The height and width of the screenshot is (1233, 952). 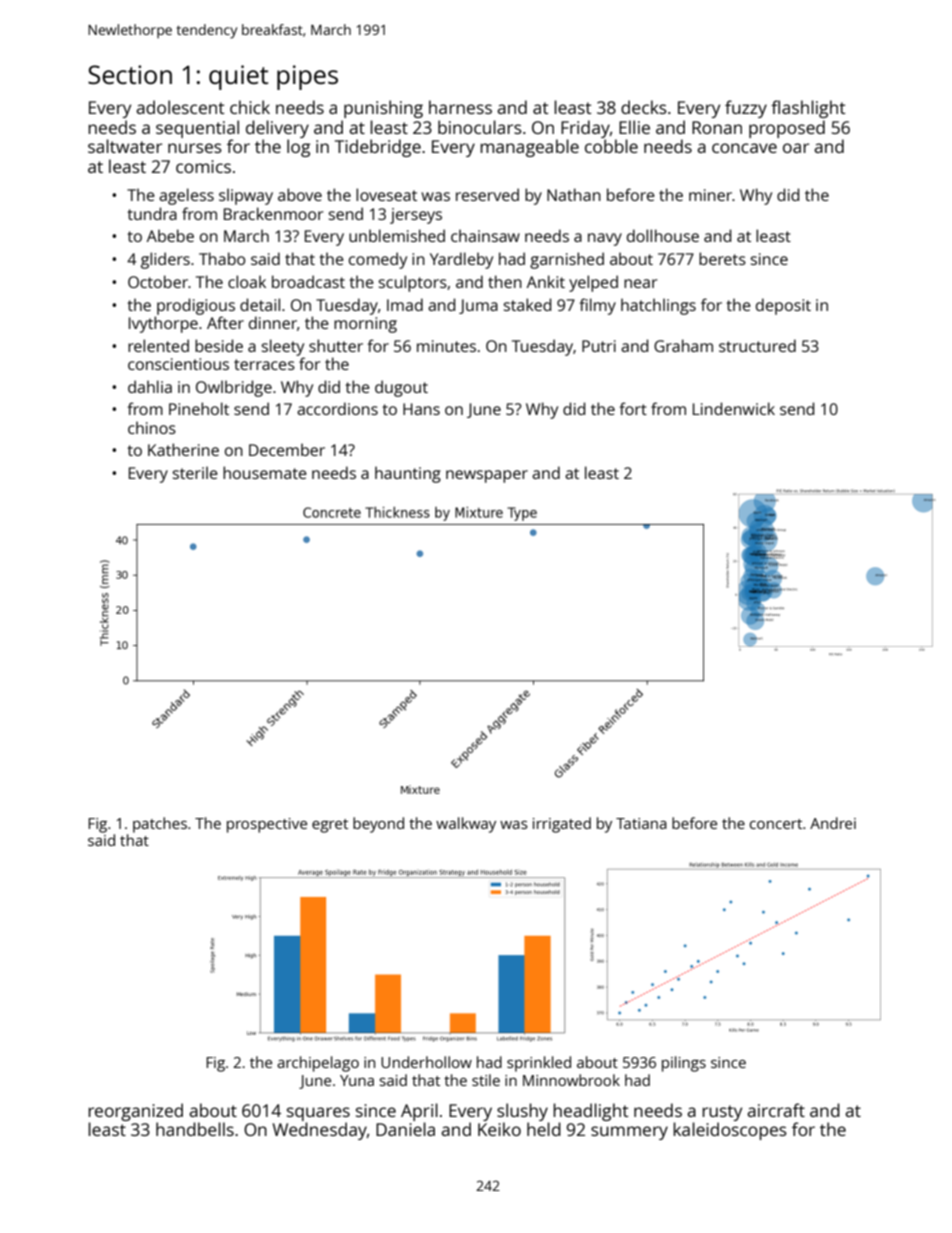 I want to click on reorganized, so click(x=135, y=1112).
